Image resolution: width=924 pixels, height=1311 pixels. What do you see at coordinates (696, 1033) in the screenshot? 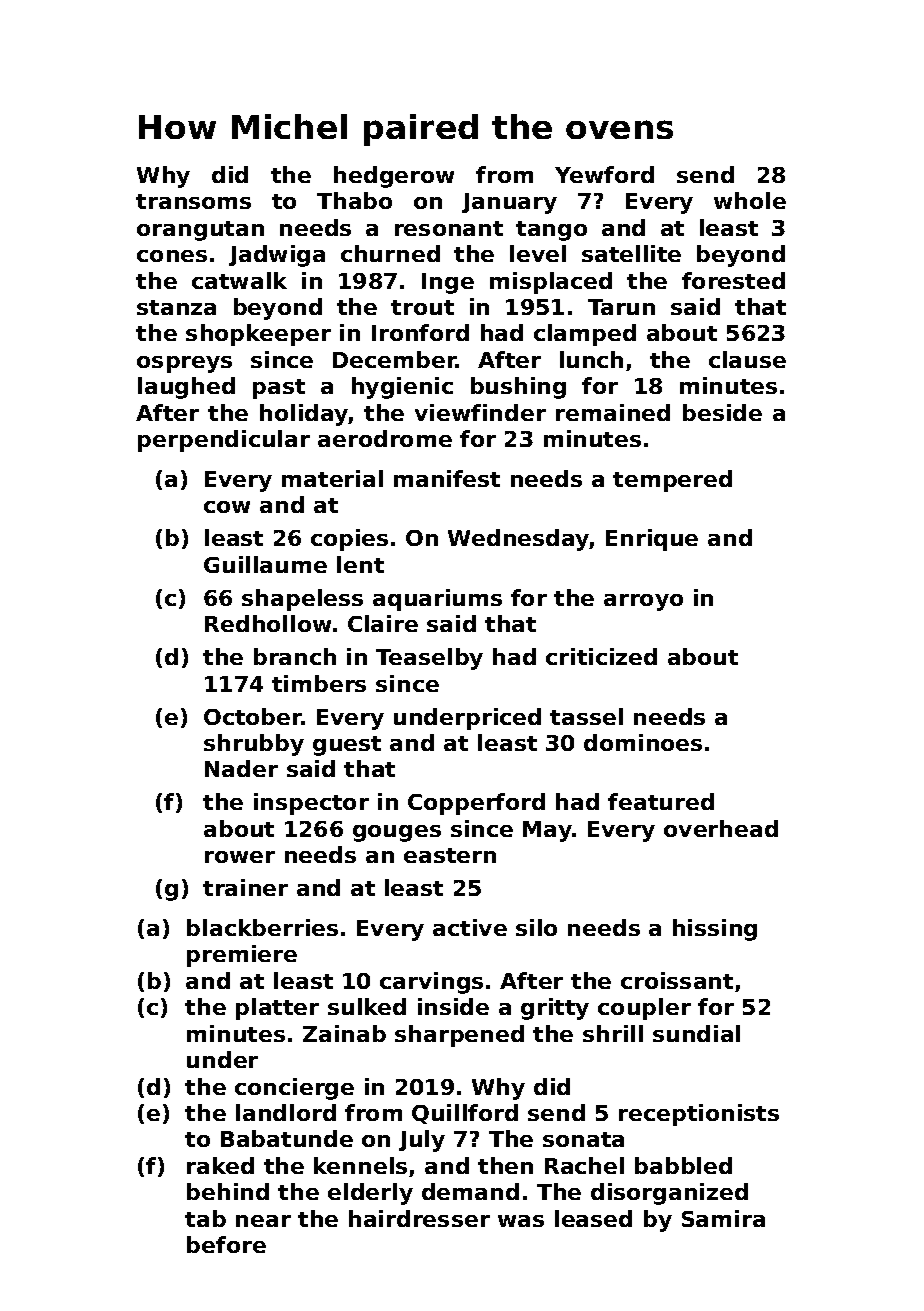
I see `sundial` at bounding box center [696, 1033].
